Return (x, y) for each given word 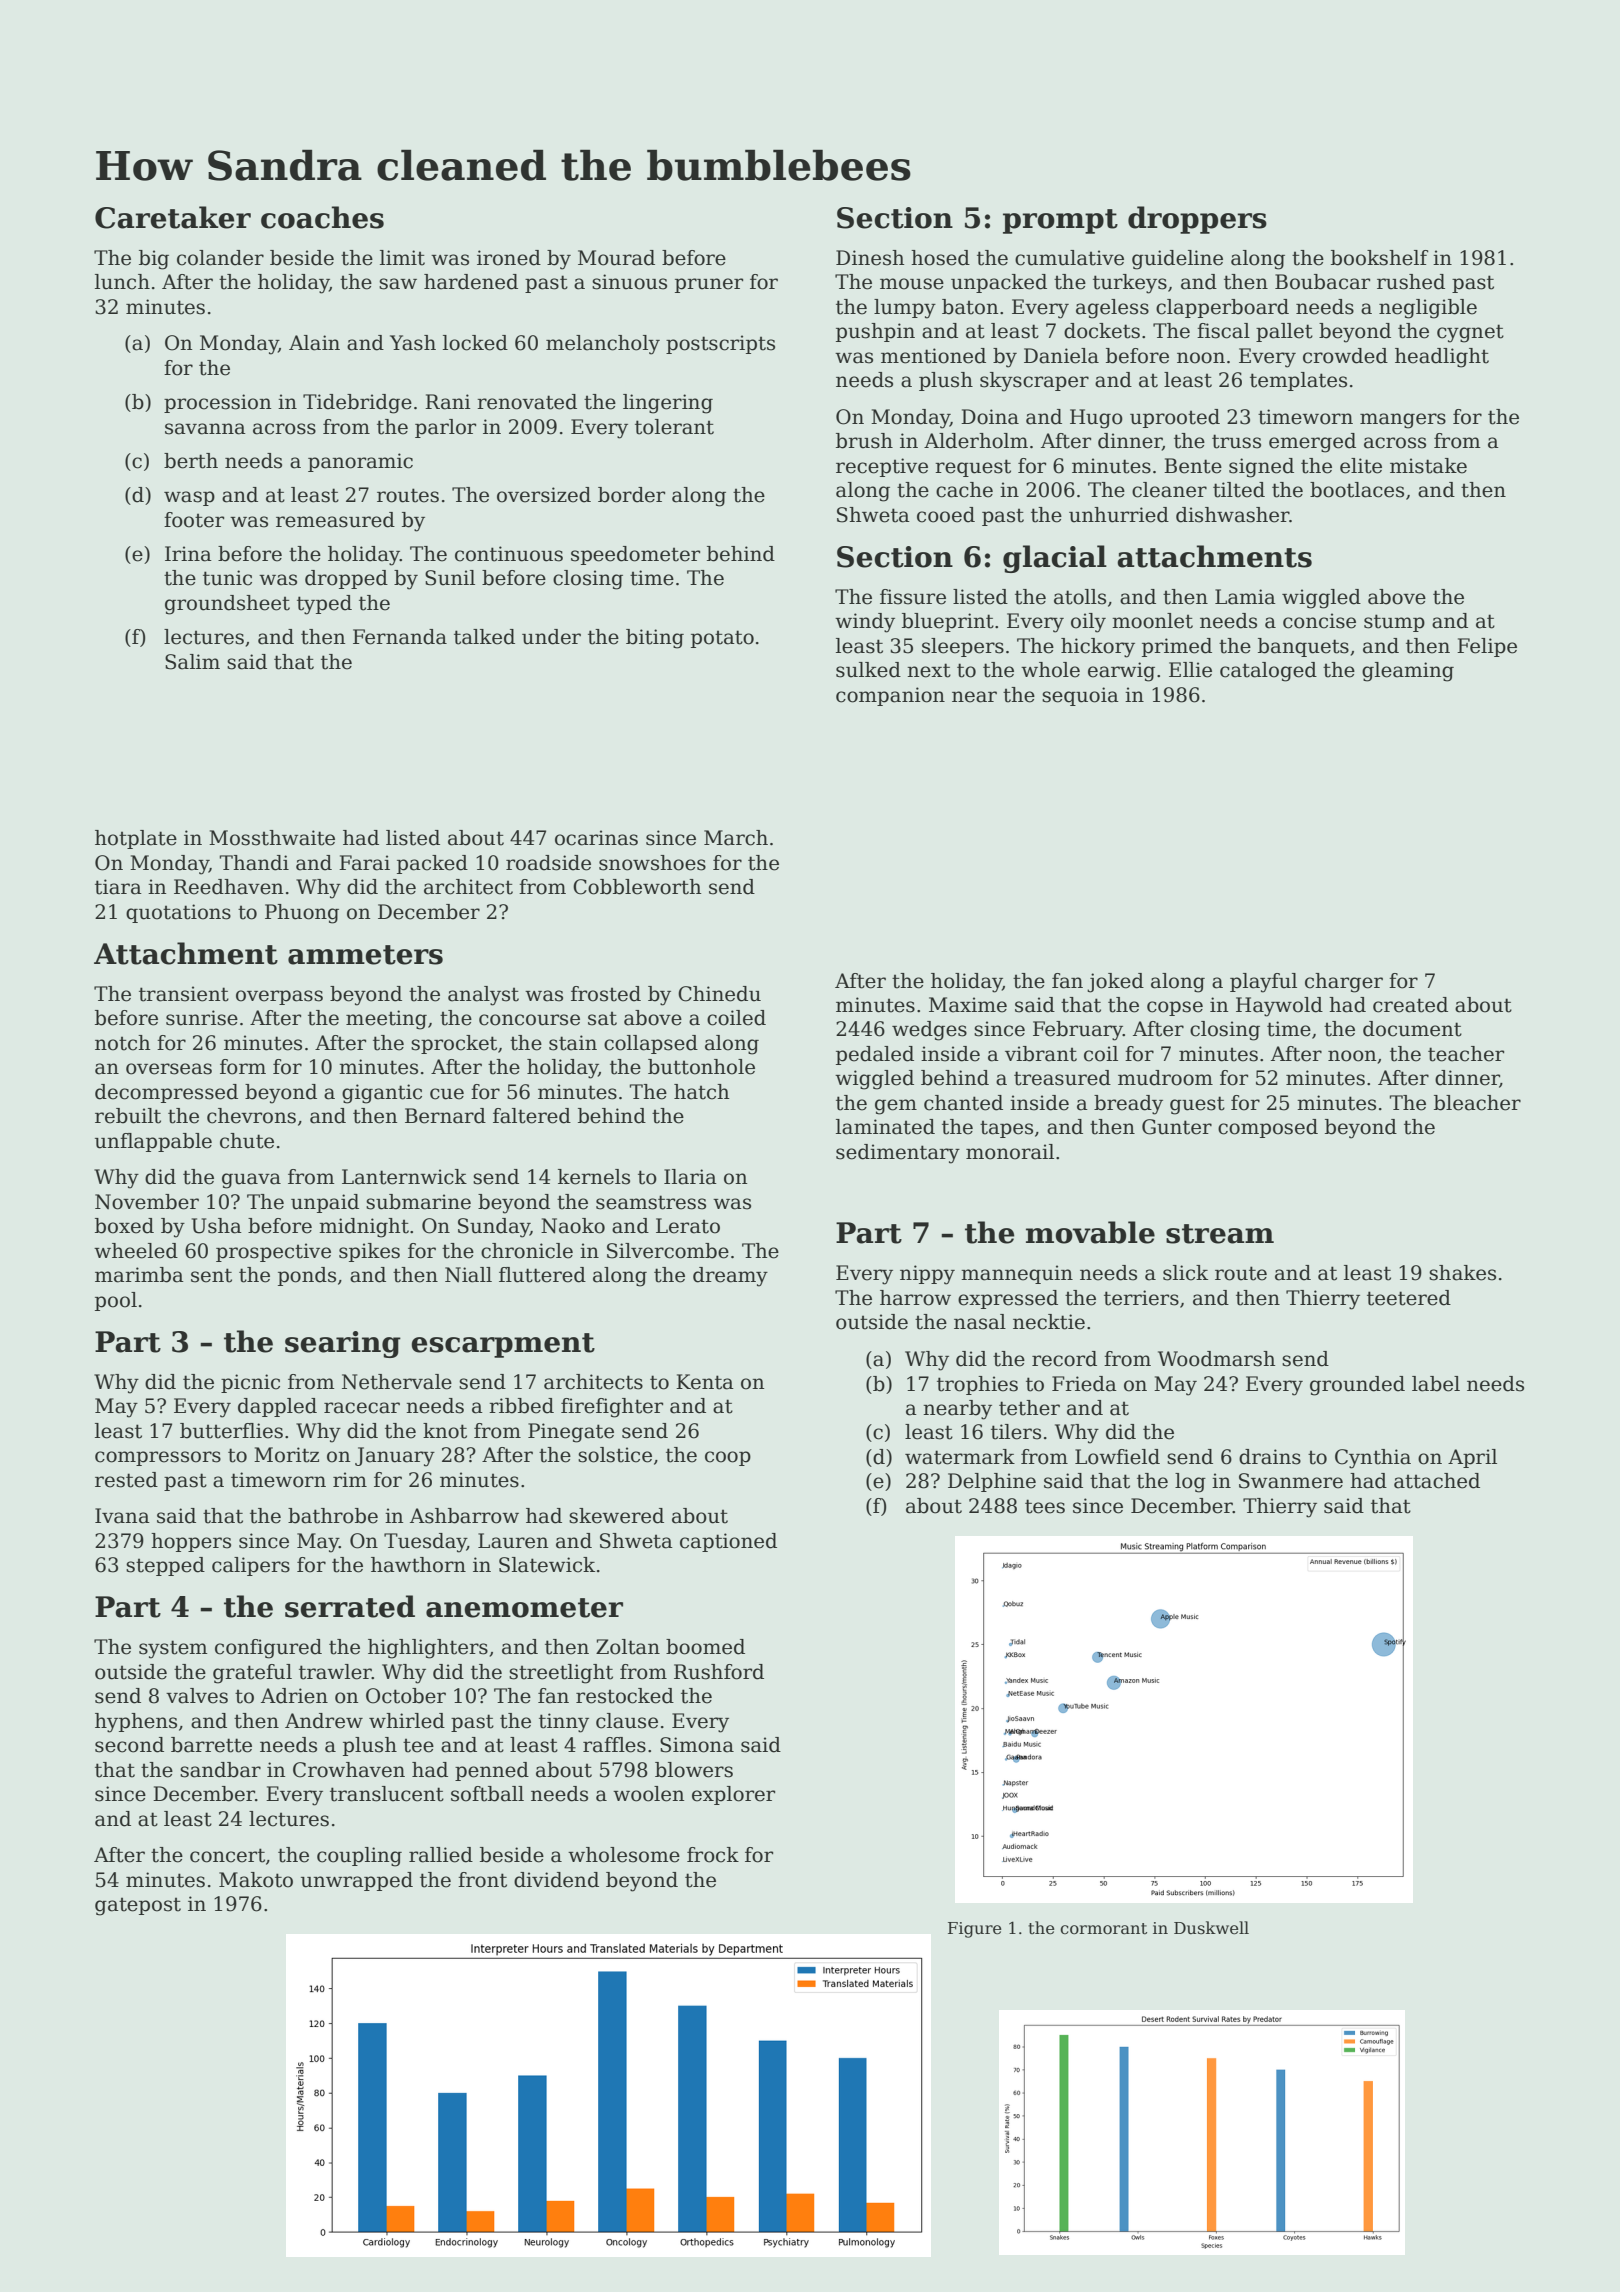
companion (890, 696)
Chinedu (719, 994)
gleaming (1408, 672)
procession (217, 403)
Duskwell (1211, 1928)
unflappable (153, 1142)
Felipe (1487, 647)
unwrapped (357, 1881)
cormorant (1103, 1928)
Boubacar (1322, 282)
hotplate (136, 839)
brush (864, 441)
